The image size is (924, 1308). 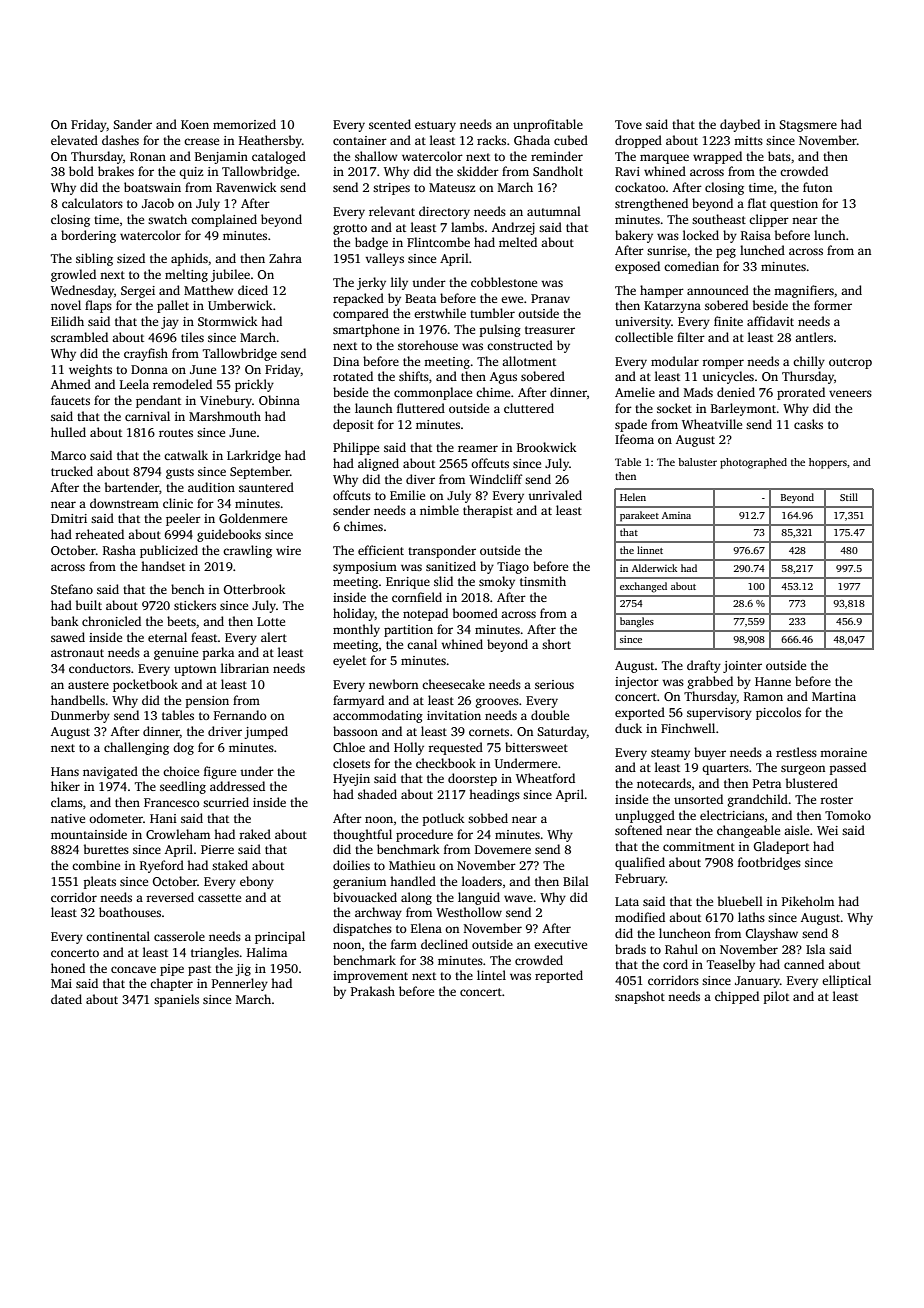 What do you see at coordinates (446, 763) in the document?
I see `checkbook` at bounding box center [446, 763].
